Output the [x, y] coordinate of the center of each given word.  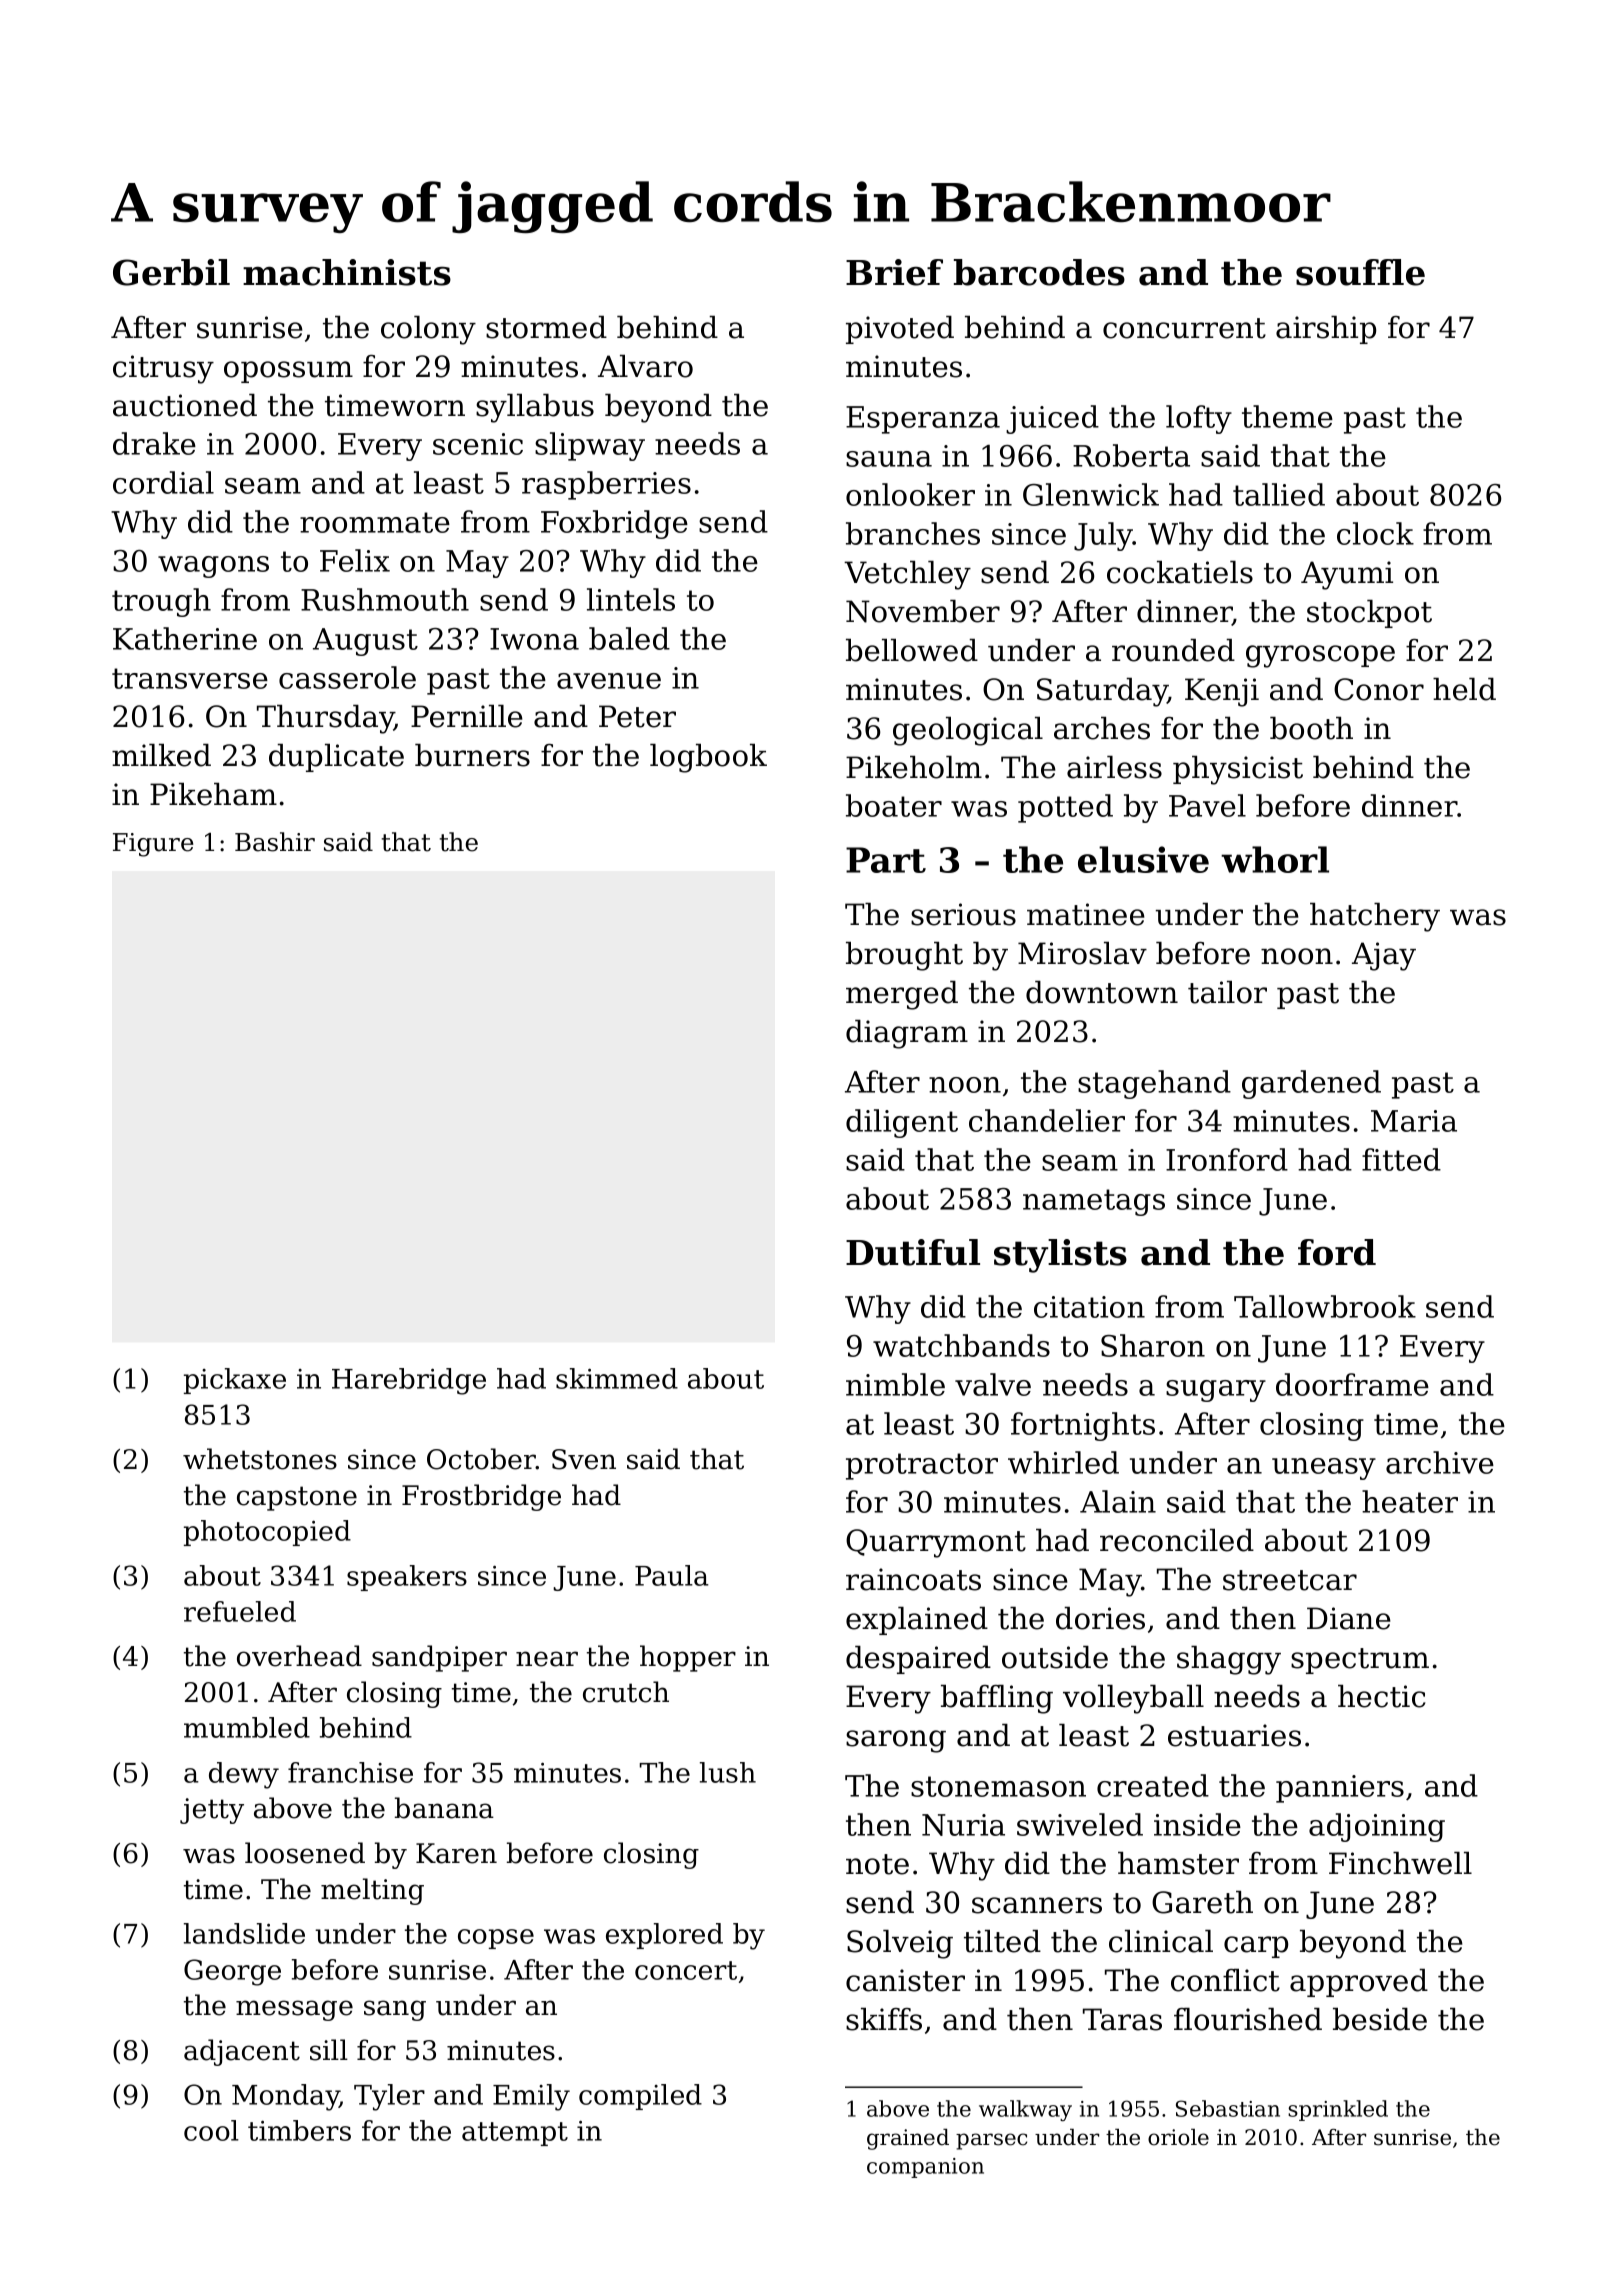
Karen [456, 1853]
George [232, 1972]
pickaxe [235, 1381]
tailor [1227, 992]
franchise [350, 1772]
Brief [894, 272]
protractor [922, 1466]
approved [1359, 1983]
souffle [1360, 272]
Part [886, 860]
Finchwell [1400, 1863]
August [365, 642]
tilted [1002, 1941]
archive [1440, 1462]
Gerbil [171, 272]
